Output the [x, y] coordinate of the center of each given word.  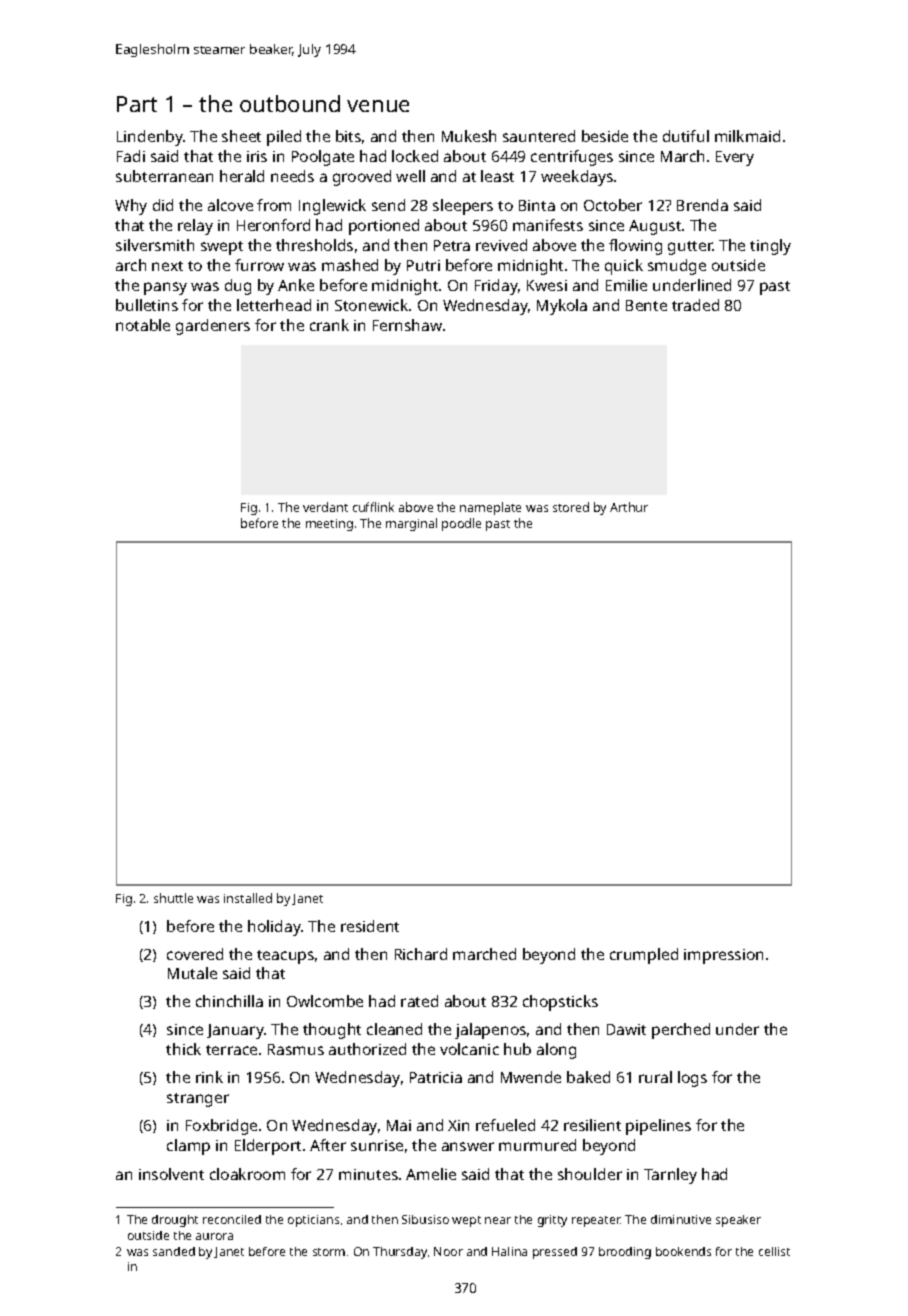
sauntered [539, 136]
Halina [509, 1251]
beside [605, 136]
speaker [738, 1221]
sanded [174, 1251]
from [274, 205]
